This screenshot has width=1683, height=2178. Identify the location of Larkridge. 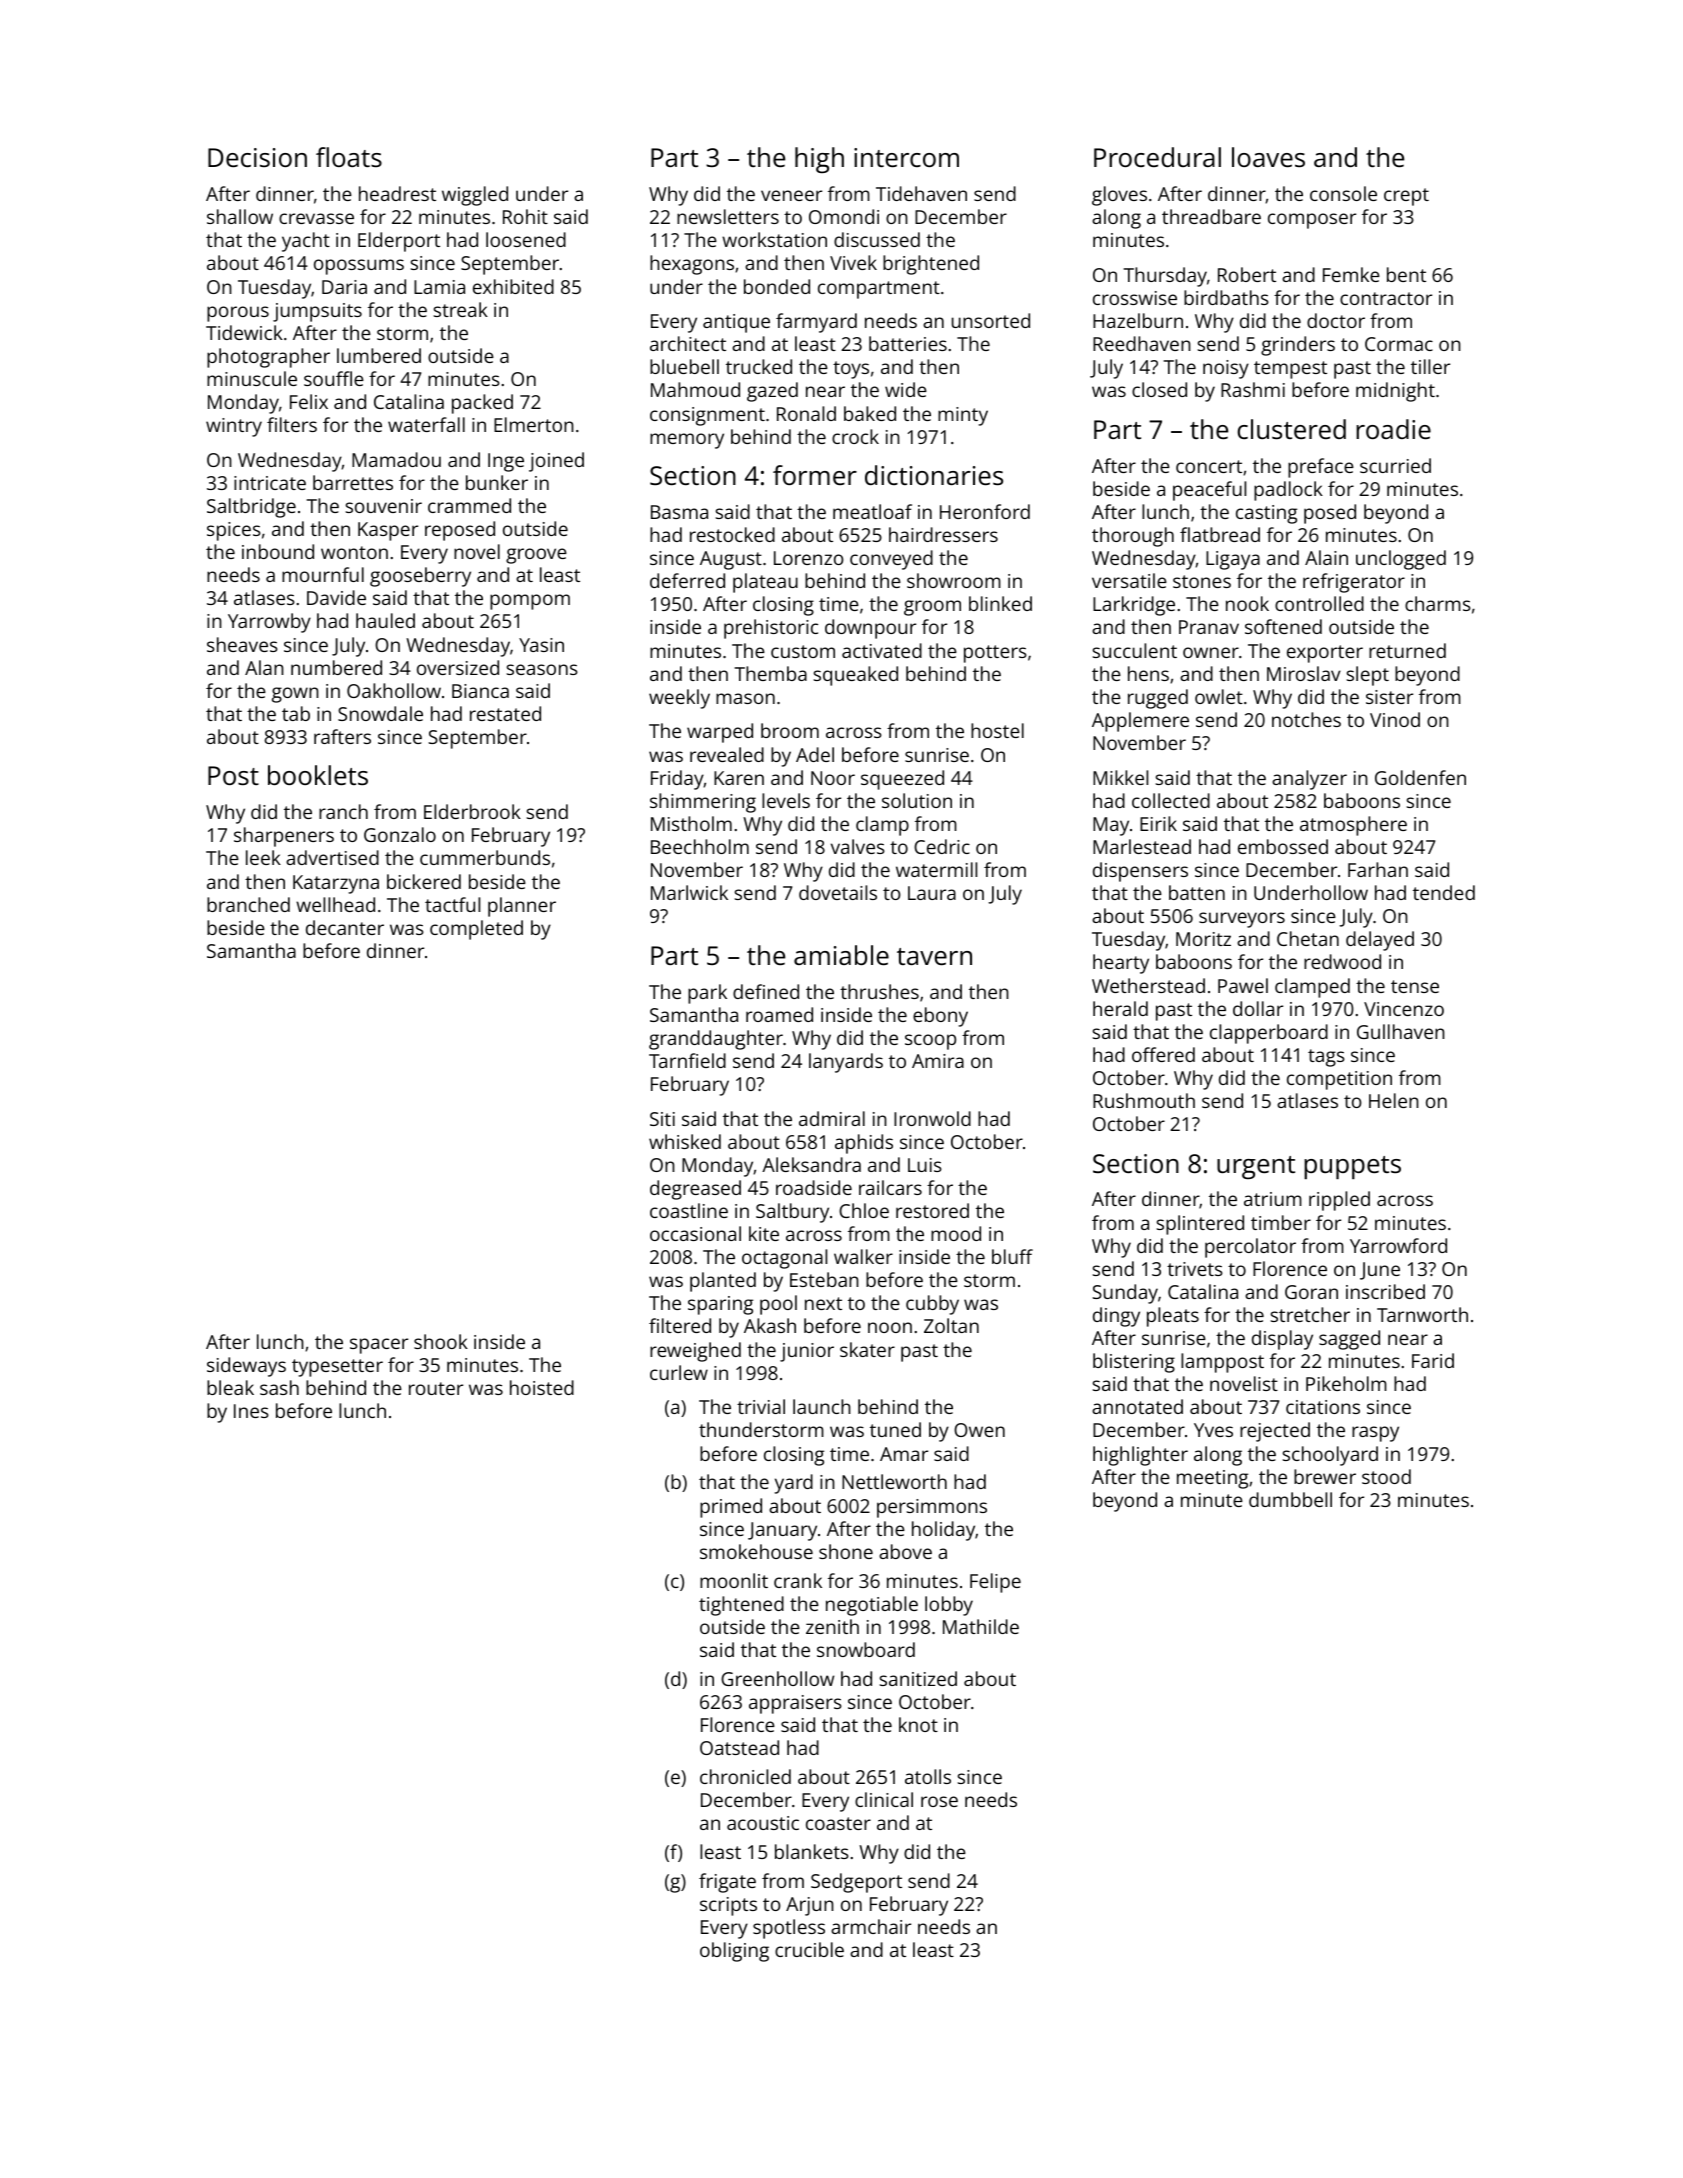
(1134, 606).
